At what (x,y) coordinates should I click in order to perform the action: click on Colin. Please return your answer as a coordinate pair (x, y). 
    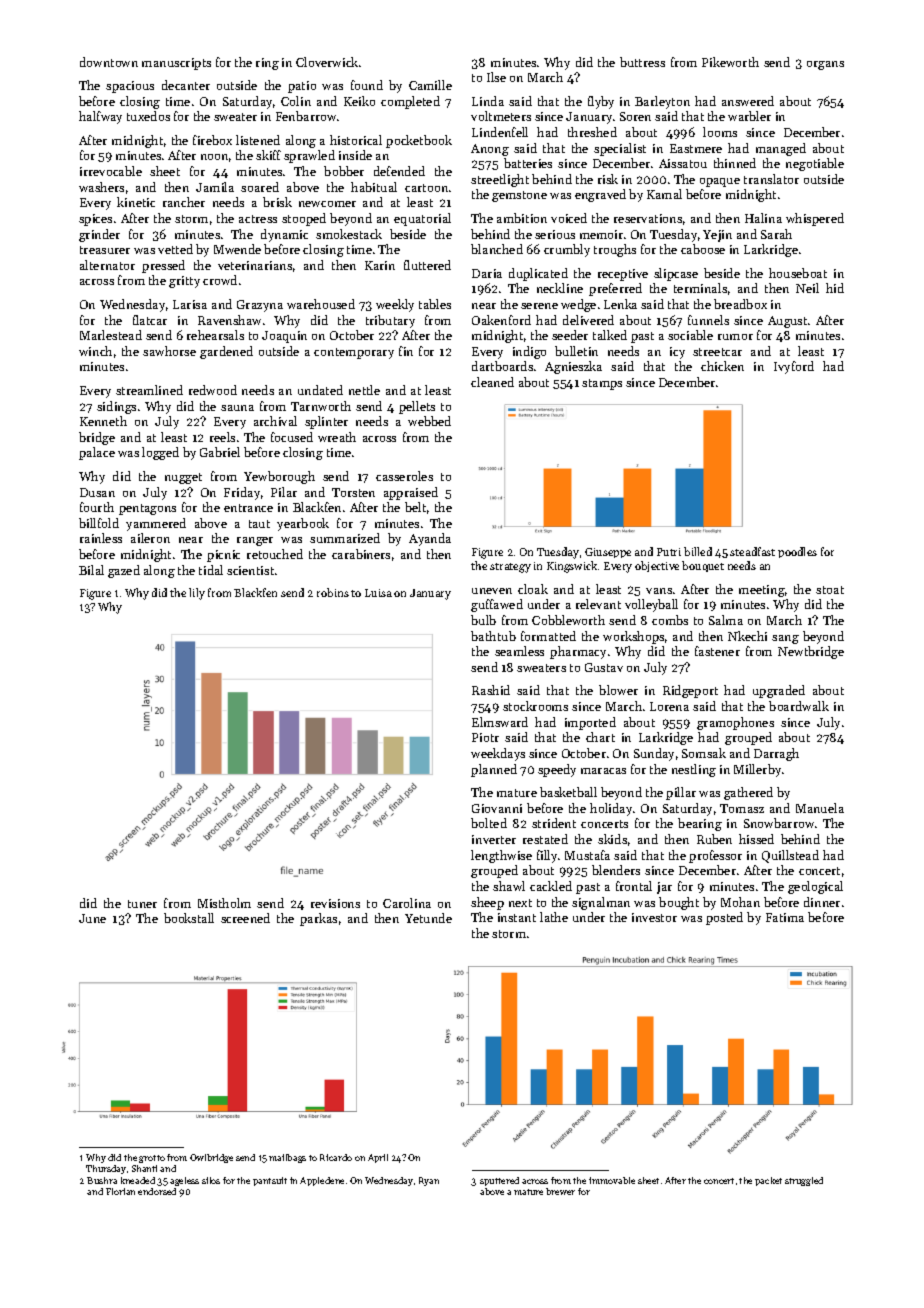
    Looking at the image, I should click on (296, 101).
